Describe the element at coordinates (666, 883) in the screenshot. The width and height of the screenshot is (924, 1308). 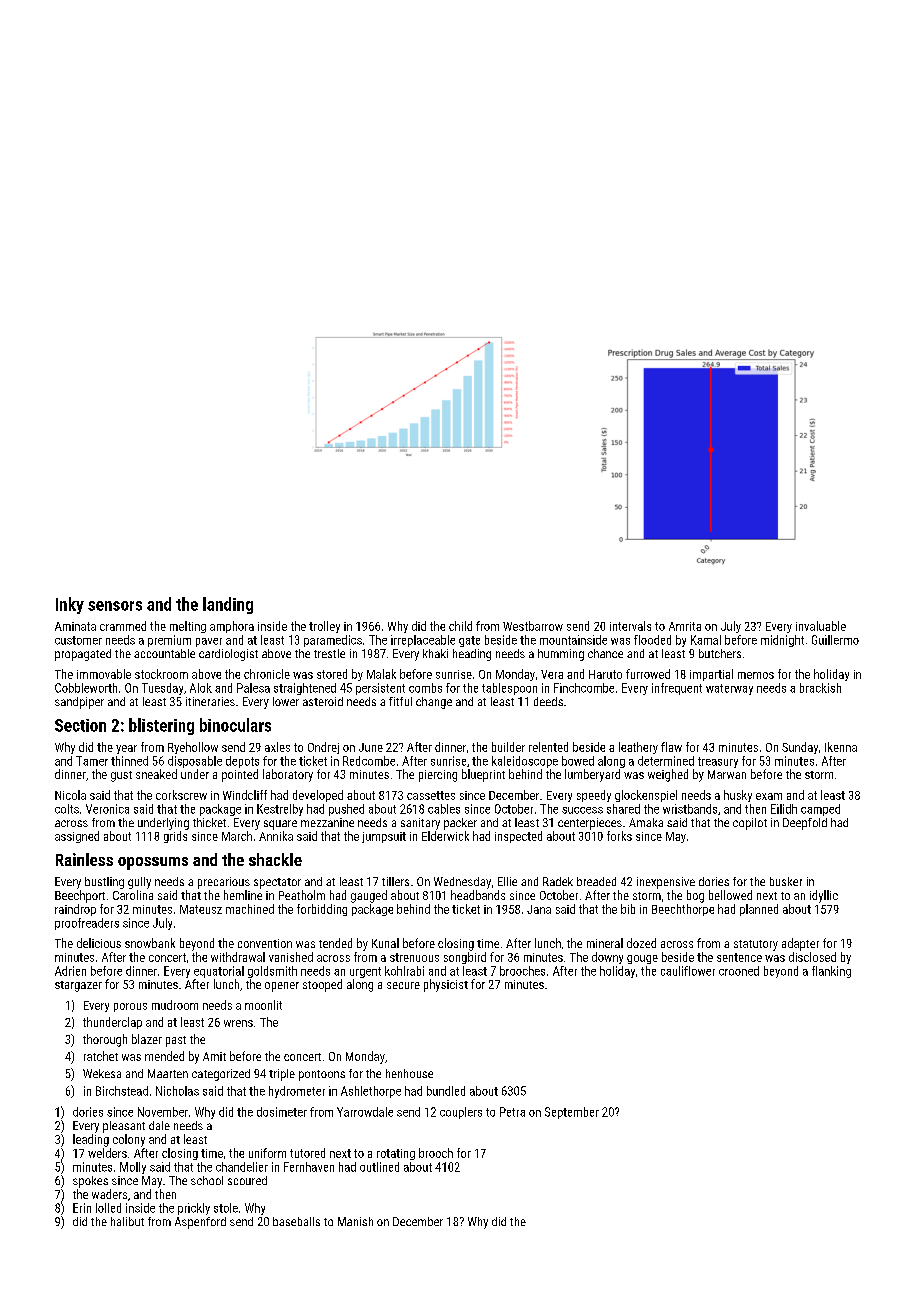
I see `inexpensive` at that location.
